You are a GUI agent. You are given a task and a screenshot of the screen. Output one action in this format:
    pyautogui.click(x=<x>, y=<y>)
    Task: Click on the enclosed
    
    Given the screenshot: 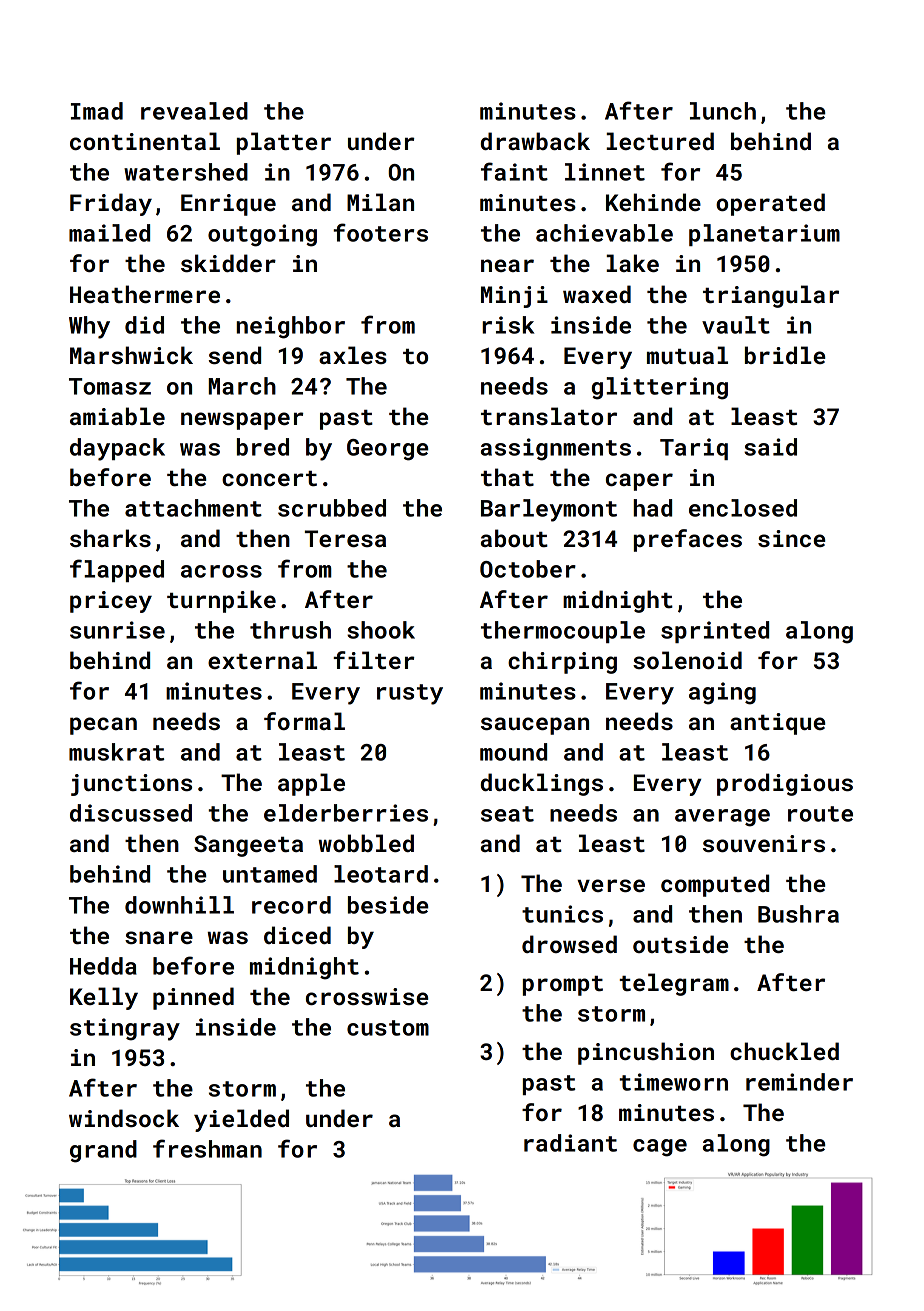 What is the action you would take?
    pyautogui.click(x=743, y=508)
